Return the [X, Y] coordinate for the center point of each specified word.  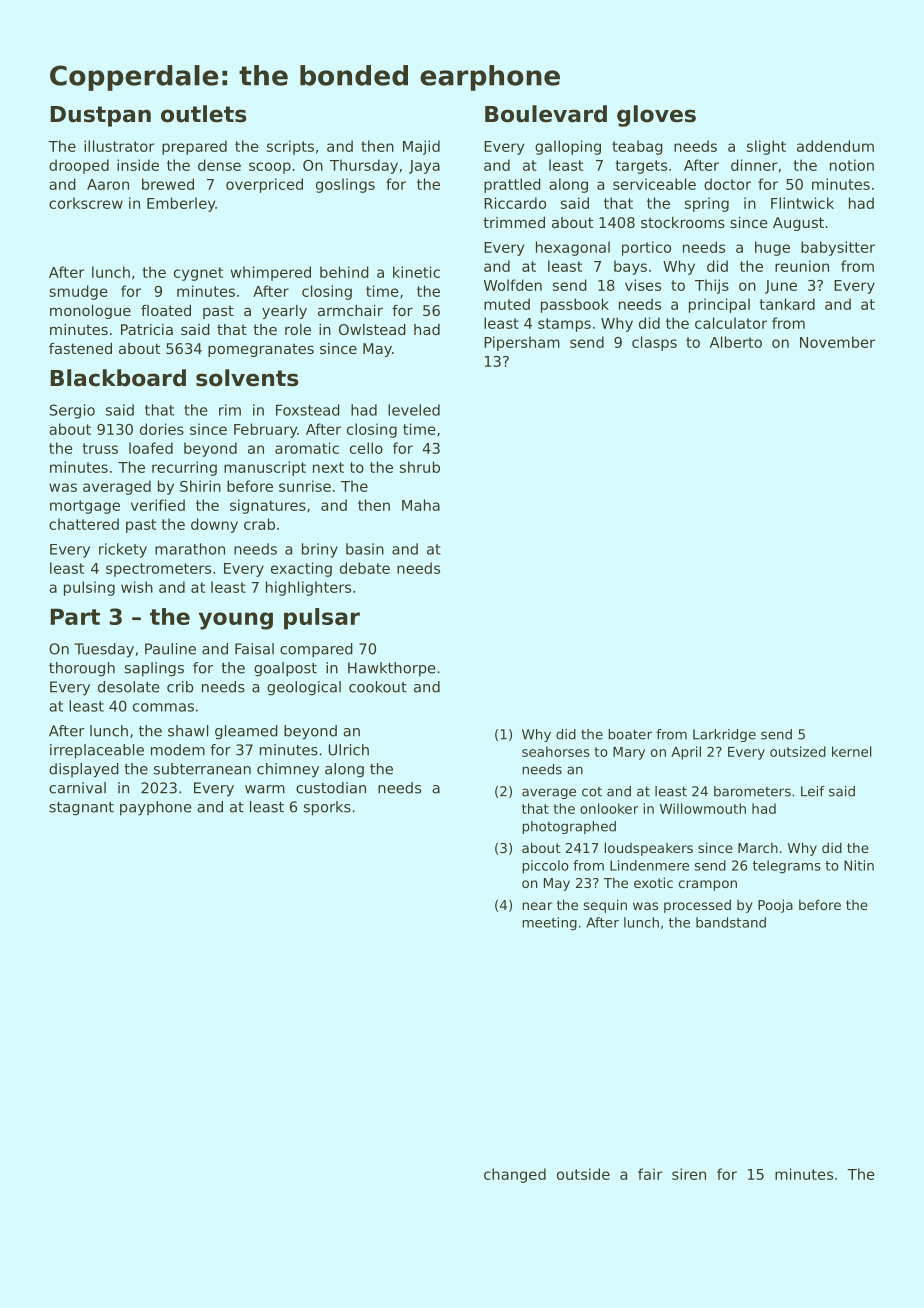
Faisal [254, 649]
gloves [656, 116]
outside [583, 1174]
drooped [79, 166]
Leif [813, 791]
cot [592, 792]
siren [689, 1174]
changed [515, 1175]
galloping [568, 147]
